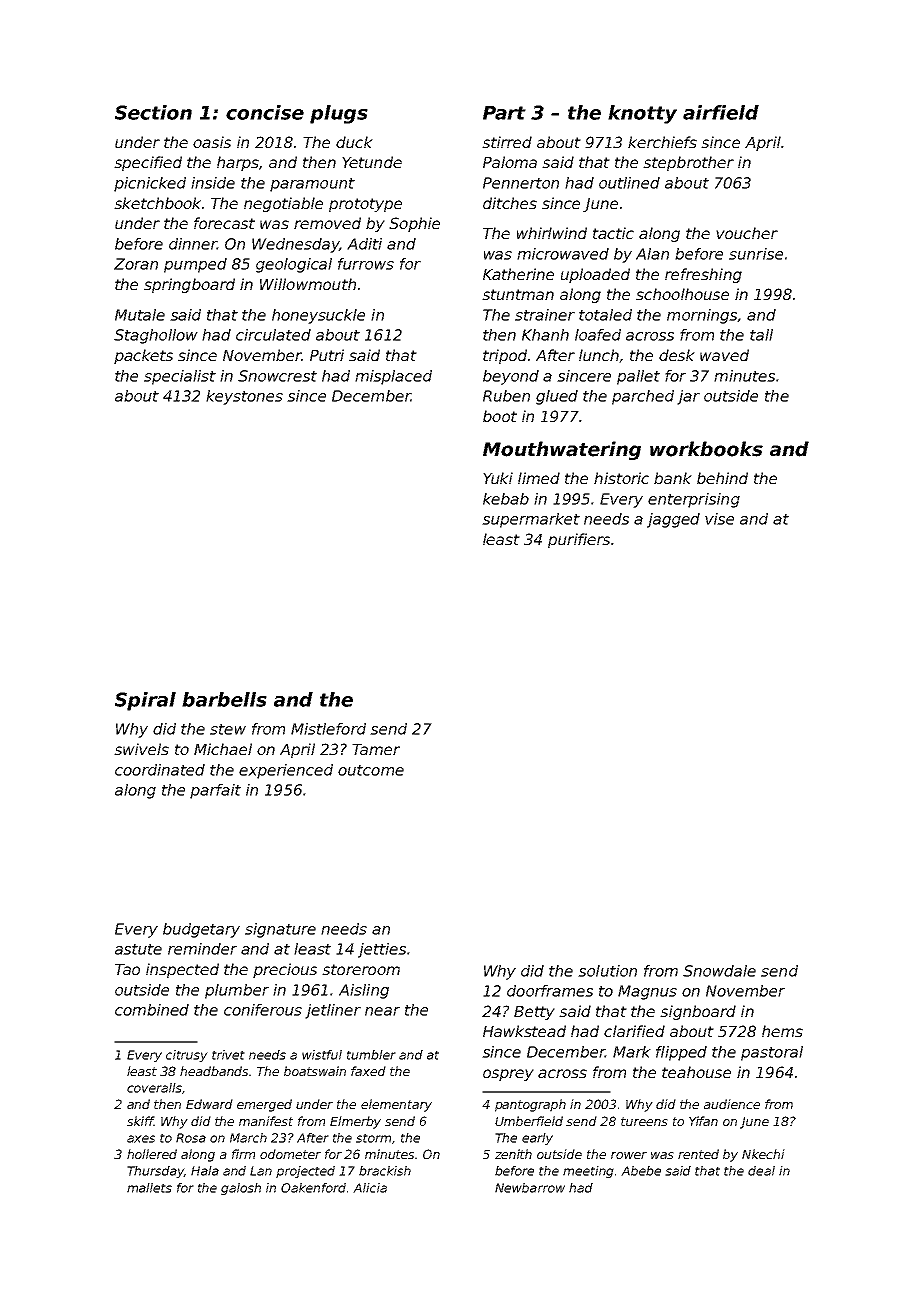  What do you see at coordinates (642, 114) in the image?
I see `knotty` at bounding box center [642, 114].
